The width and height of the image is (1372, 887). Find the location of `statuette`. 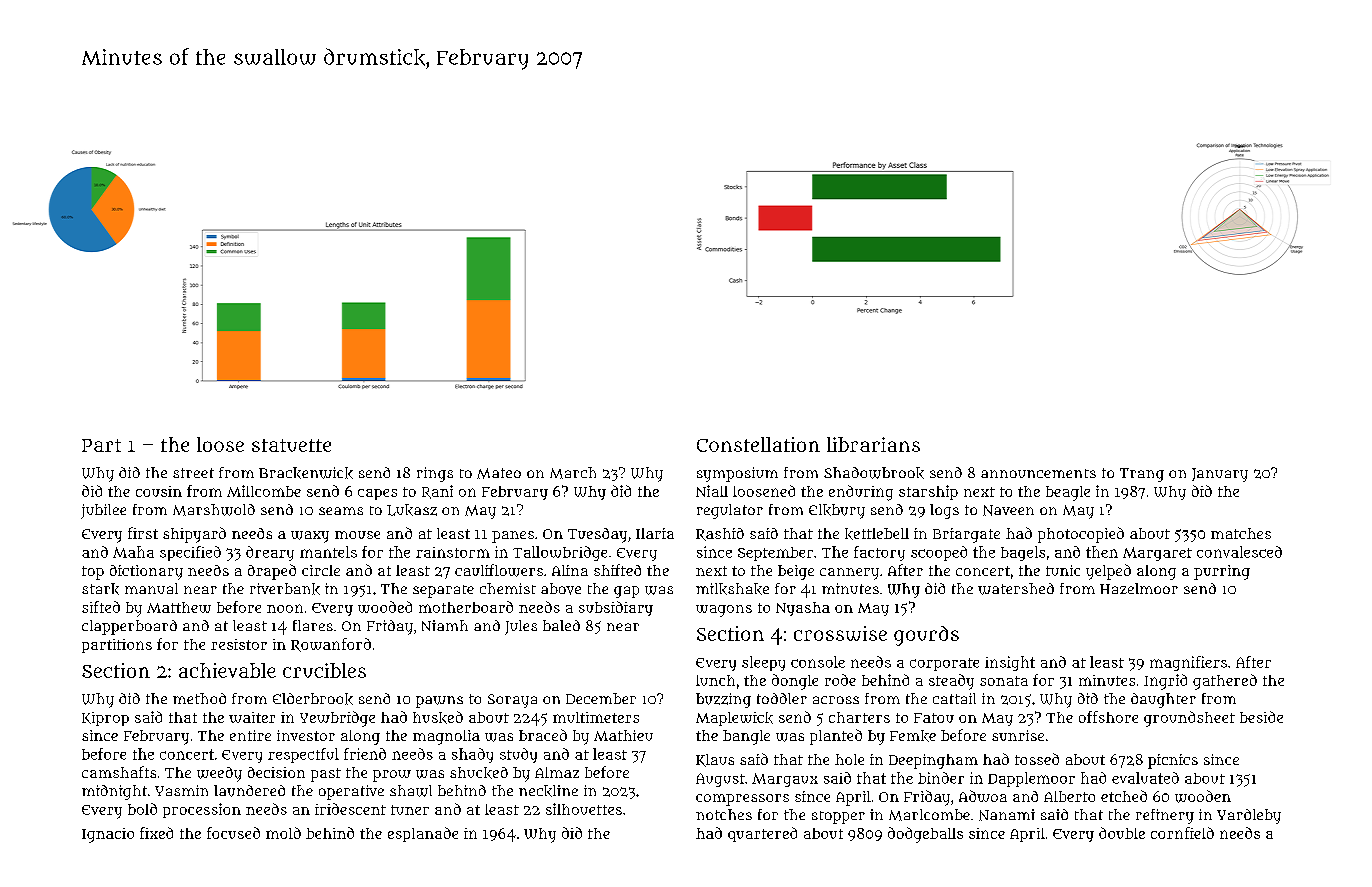

statuette is located at coordinates (291, 445).
